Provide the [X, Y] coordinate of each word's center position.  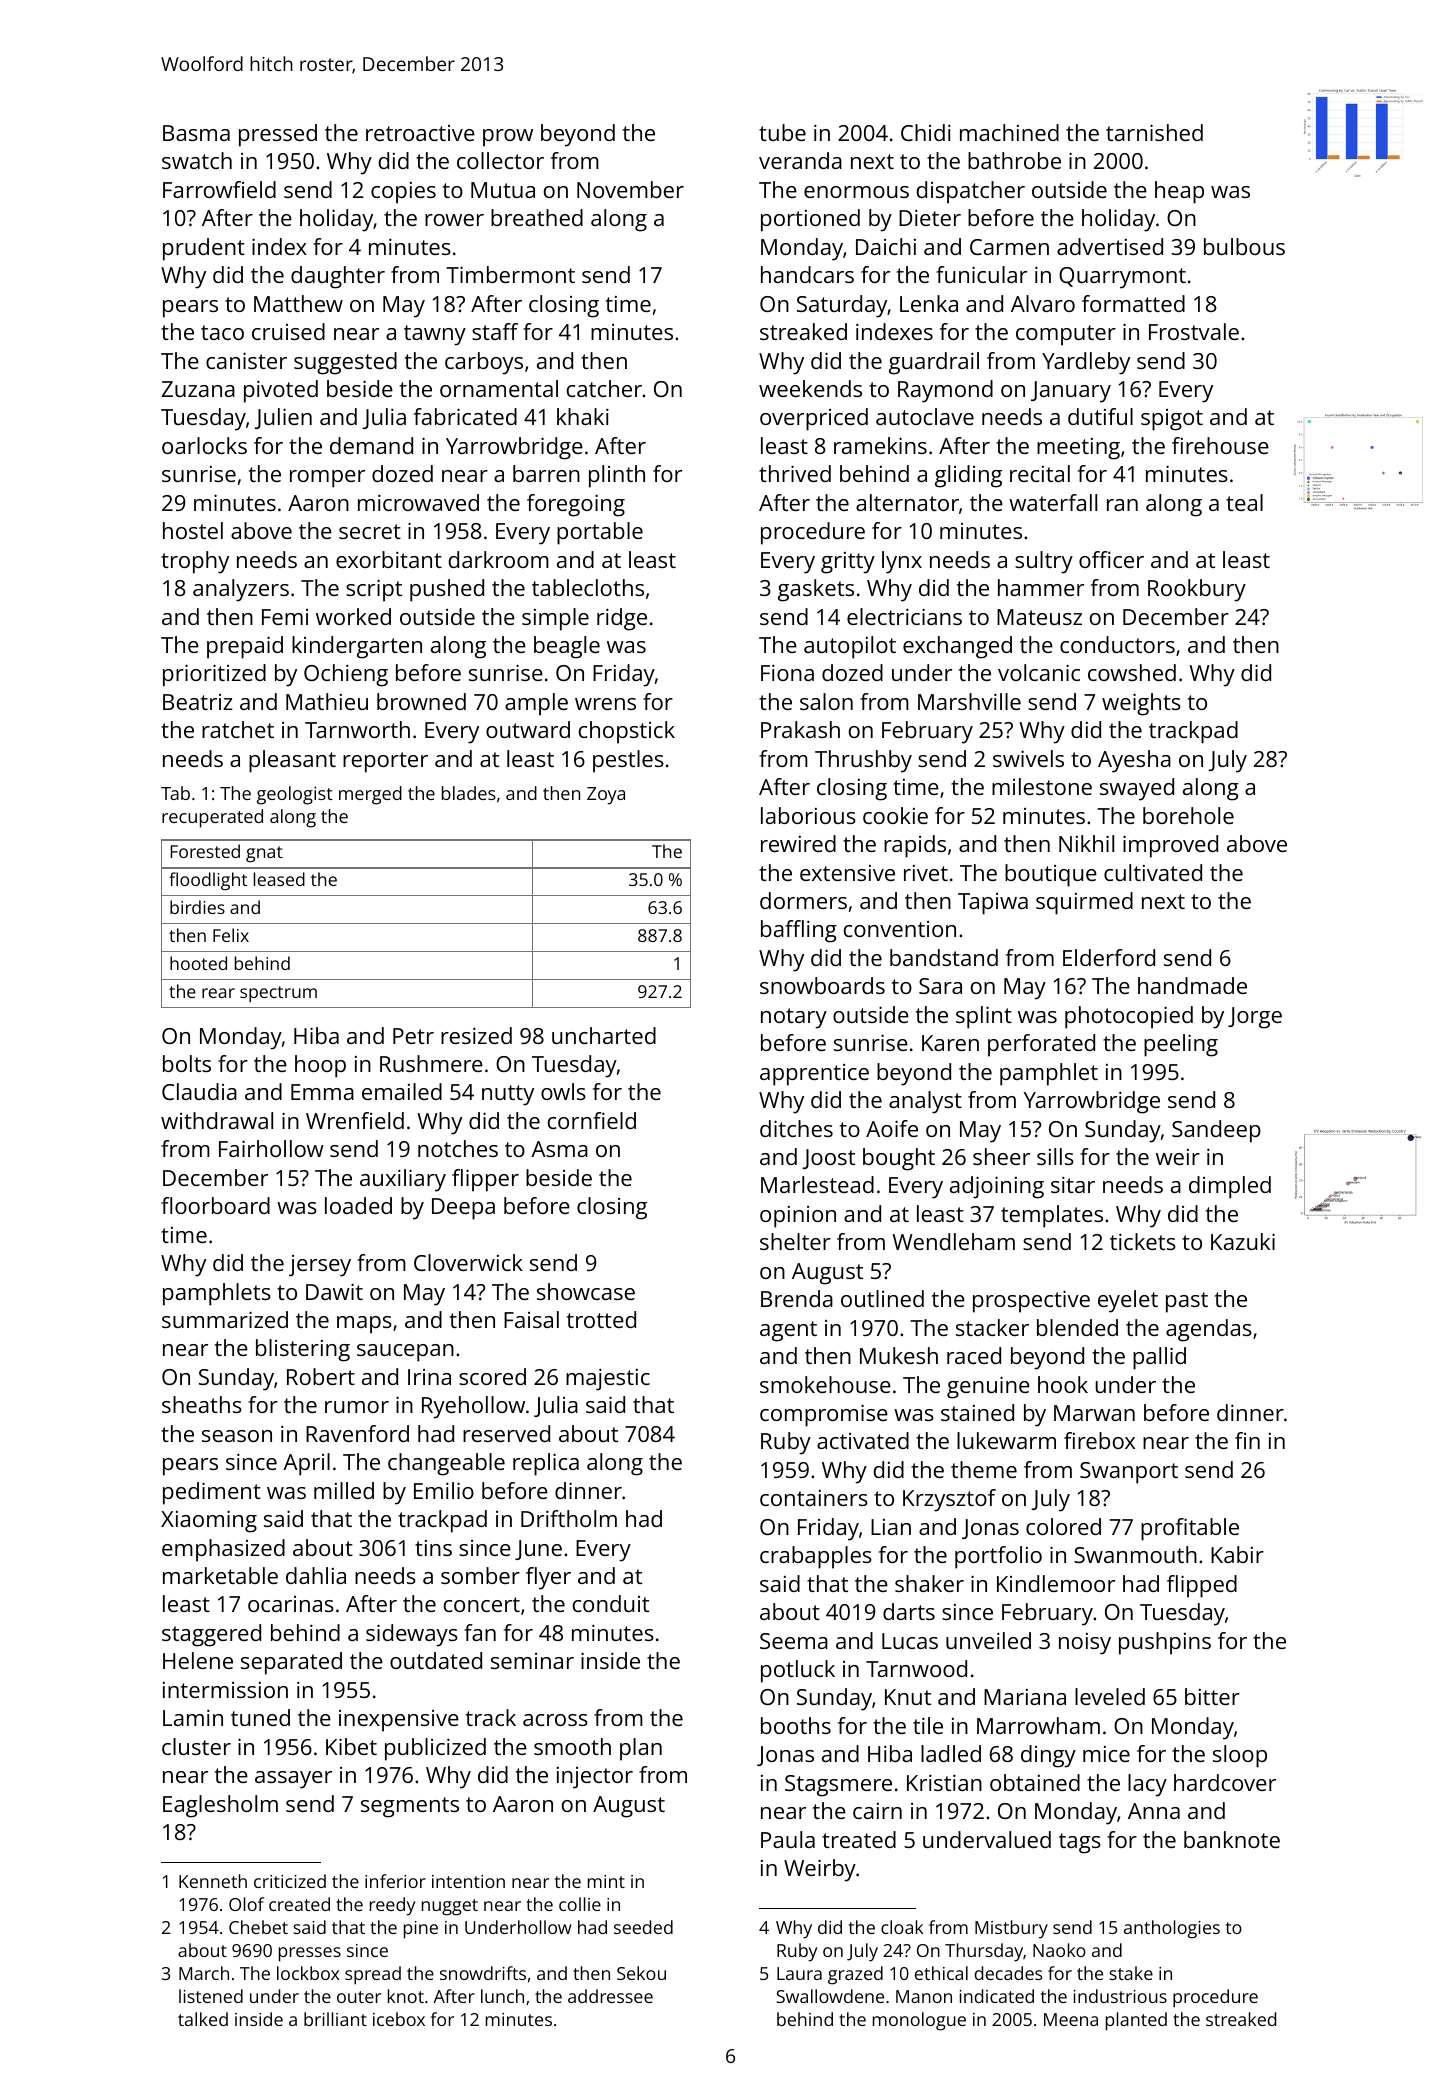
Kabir [1237, 1554]
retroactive [420, 133]
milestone [1042, 786]
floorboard [215, 1205]
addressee [610, 1996]
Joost [828, 1159]
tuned [260, 1717]
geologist [295, 795]
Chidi [926, 132]
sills [1055, 1156]
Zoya [606, 796]
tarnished [1154, 132]
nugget [450, 1907]
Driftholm [569, 1518]
